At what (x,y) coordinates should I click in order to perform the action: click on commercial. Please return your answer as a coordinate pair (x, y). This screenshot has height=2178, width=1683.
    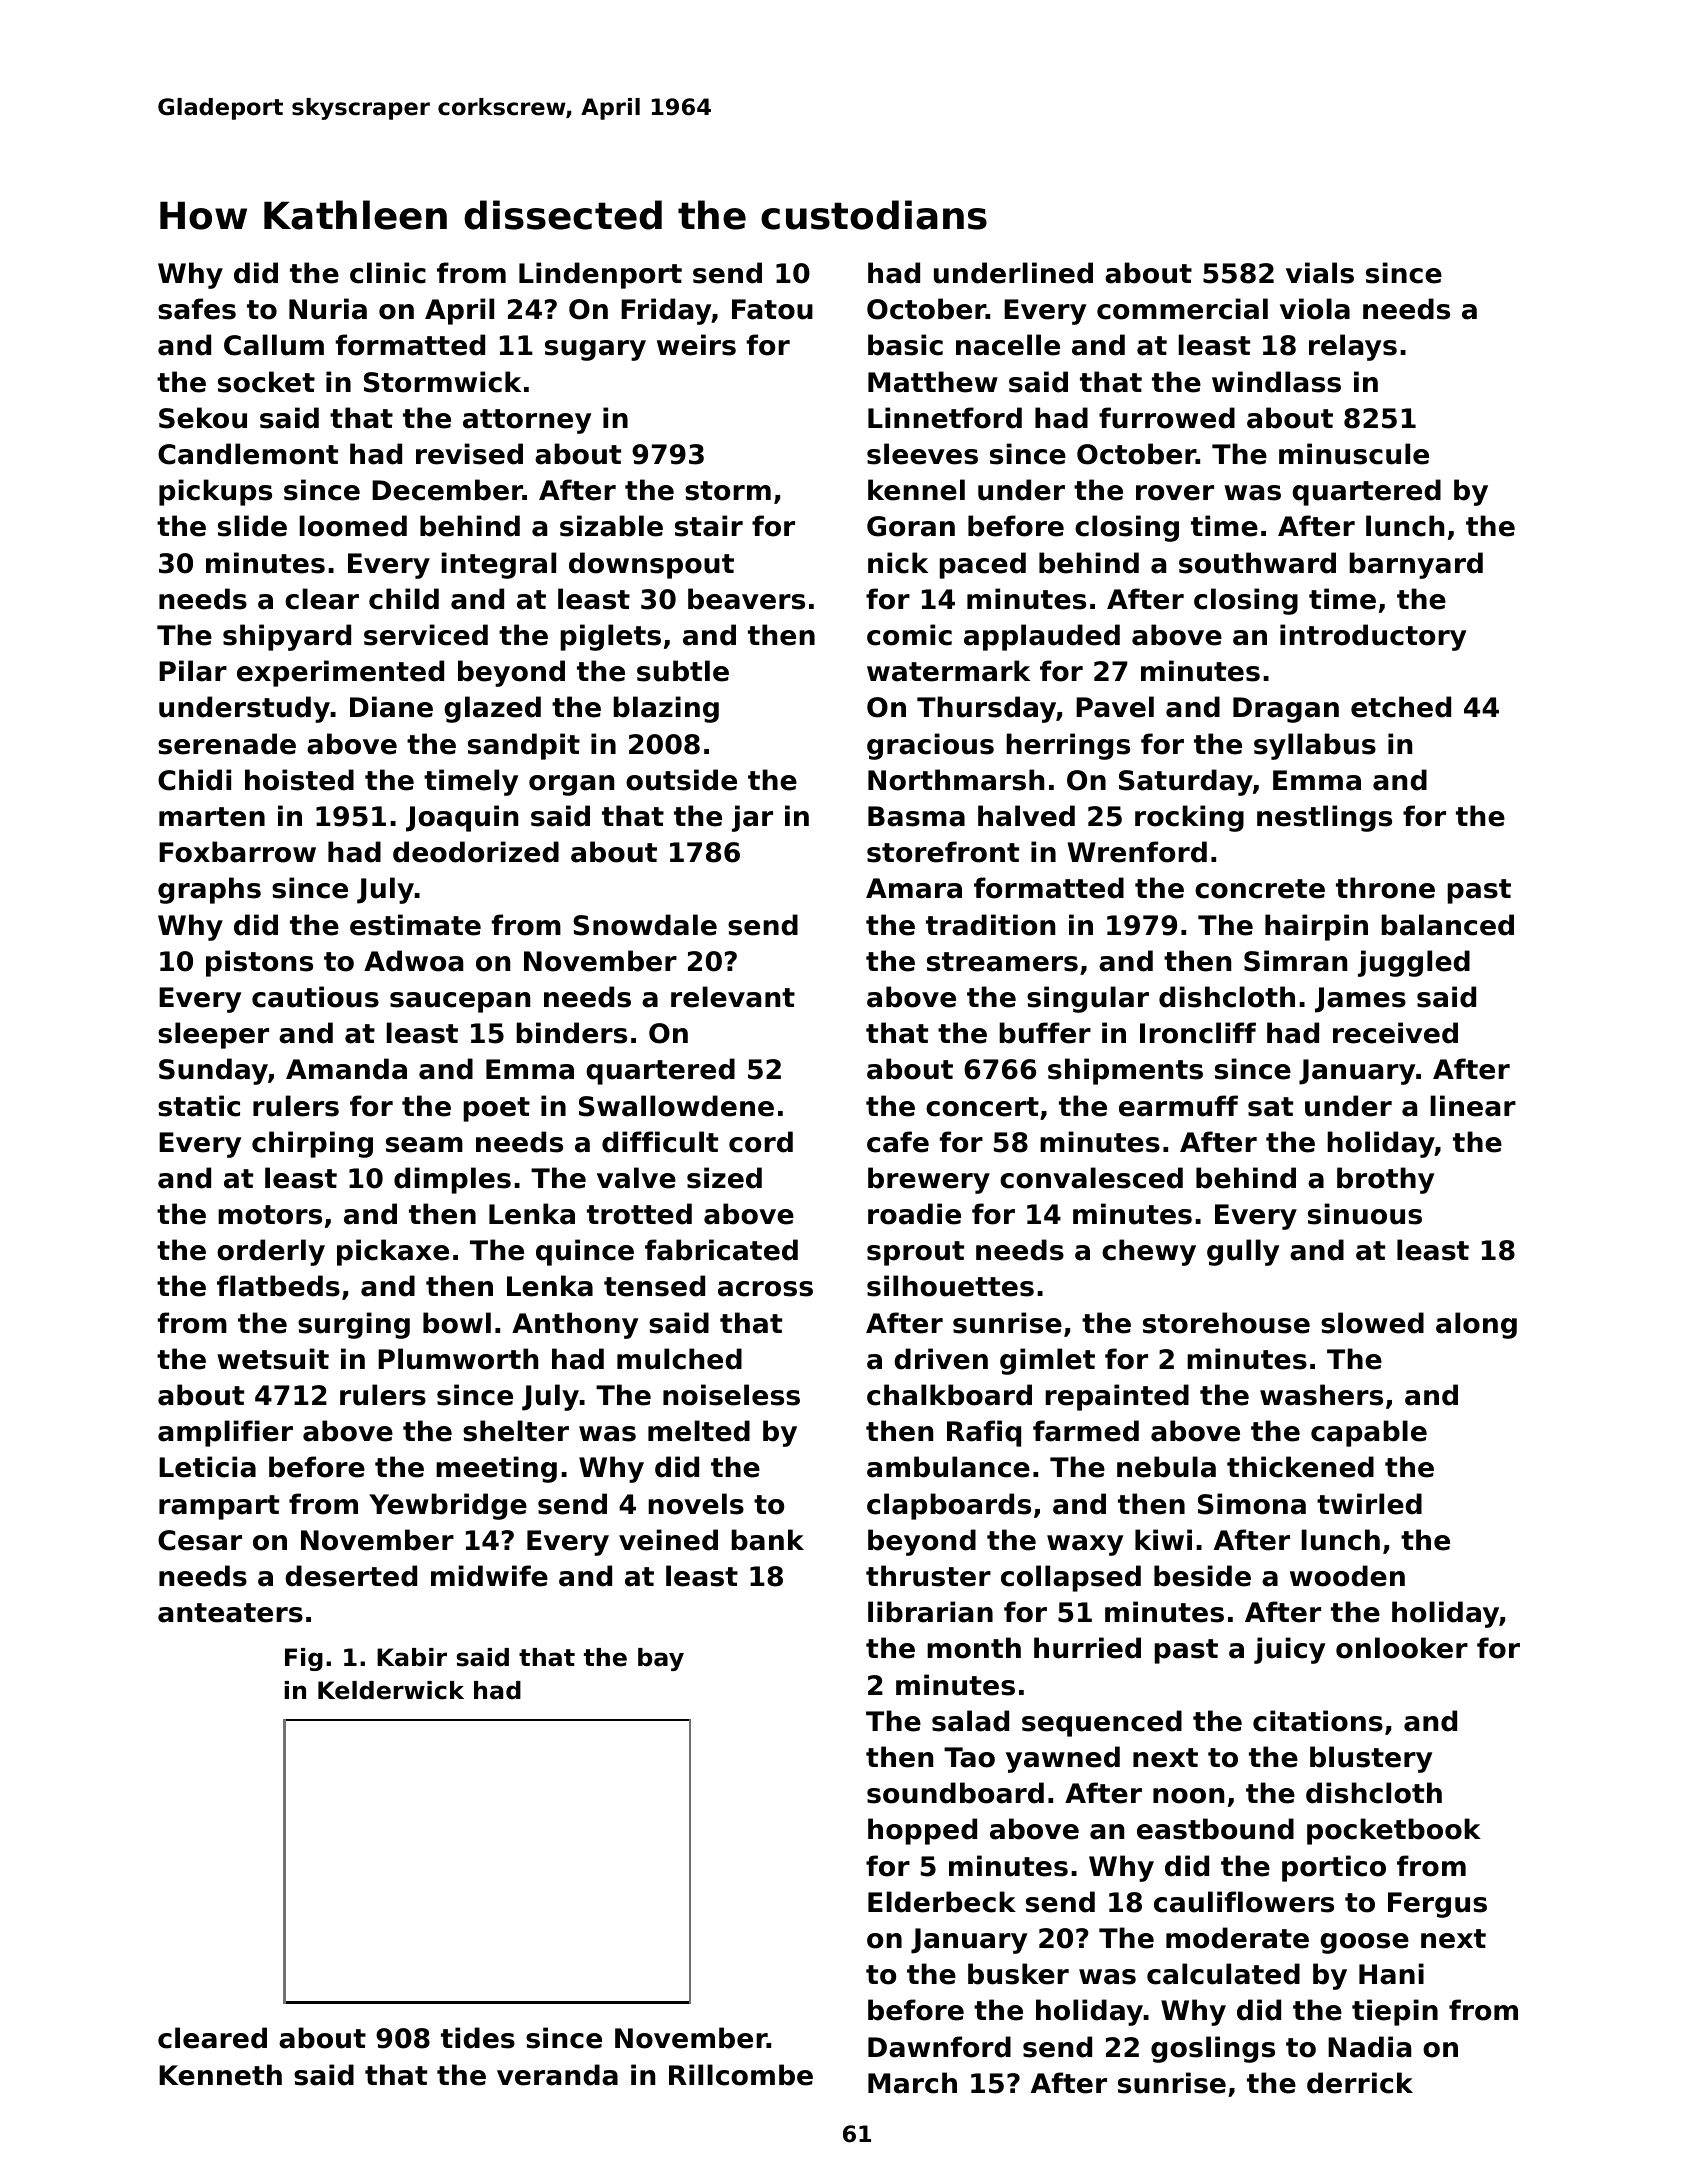
    Looking at the image, I should click on (1182, 309).
